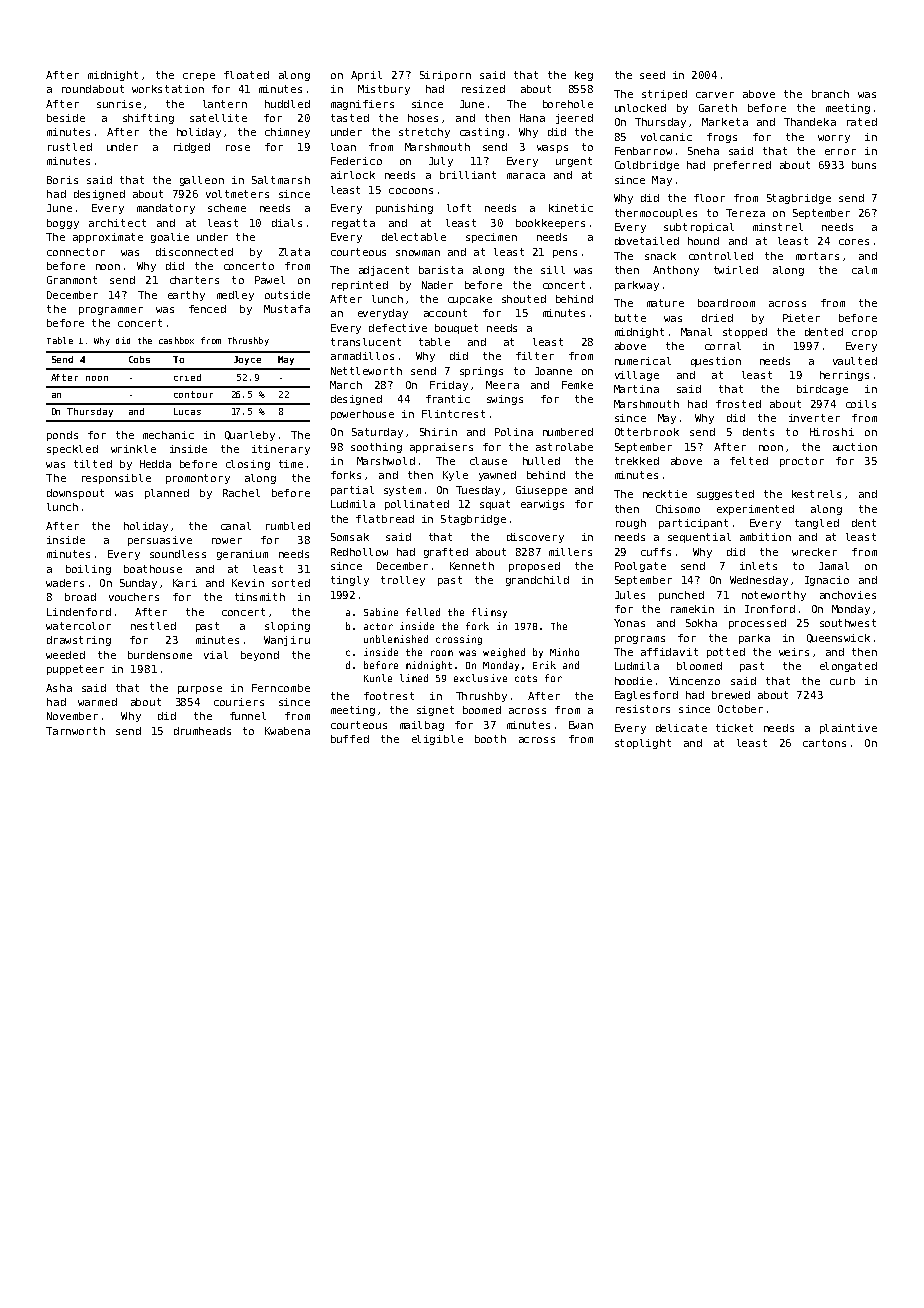  Describe the element at coordinates (198, 479) in the screenshot. I see `promontory` at that location.
